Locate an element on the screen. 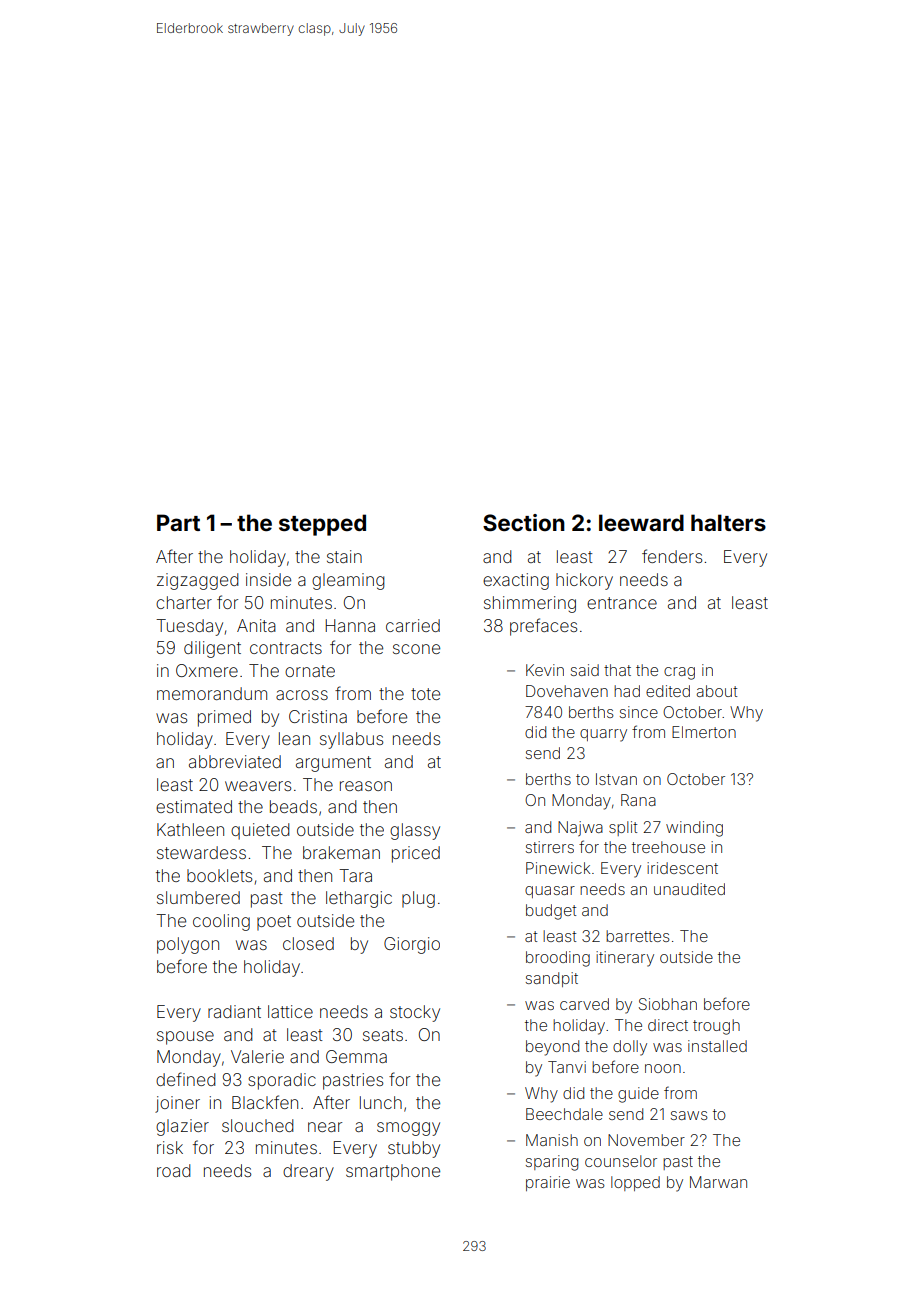  halters is located at coordinates (728, 522).
